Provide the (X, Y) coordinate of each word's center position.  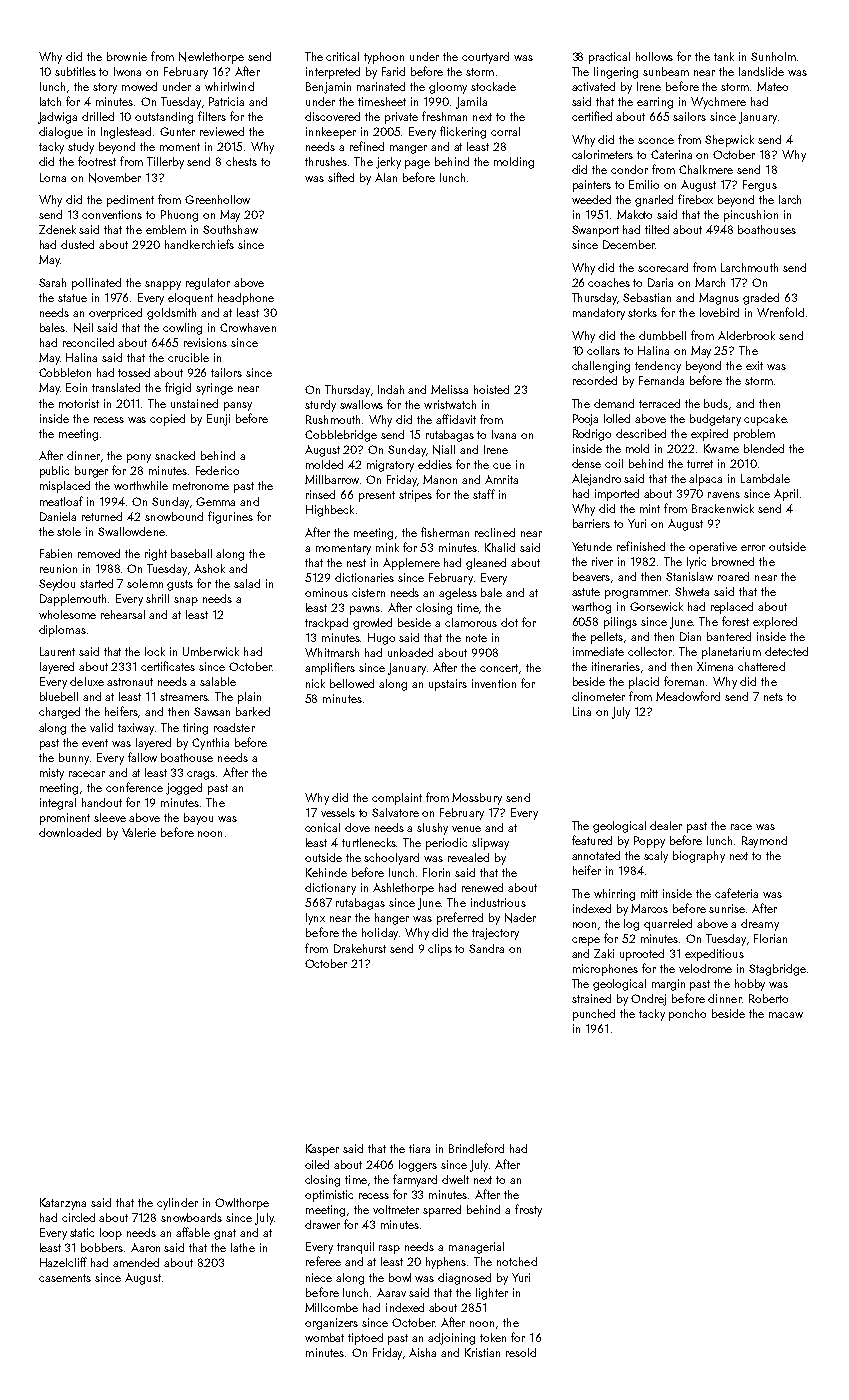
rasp (389, 1249)
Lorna (53, 177)
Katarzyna (63, 1204)
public (54, 472)
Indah (391, 389)
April (786, 495)
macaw (786, 1015)
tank (724, 56)
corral (505, 131)
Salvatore (395, 812)
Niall (444, 450)
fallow (142, 757)
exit (754, 365)
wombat (324, 1337)
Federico (217, 470)
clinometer (598, 696)
